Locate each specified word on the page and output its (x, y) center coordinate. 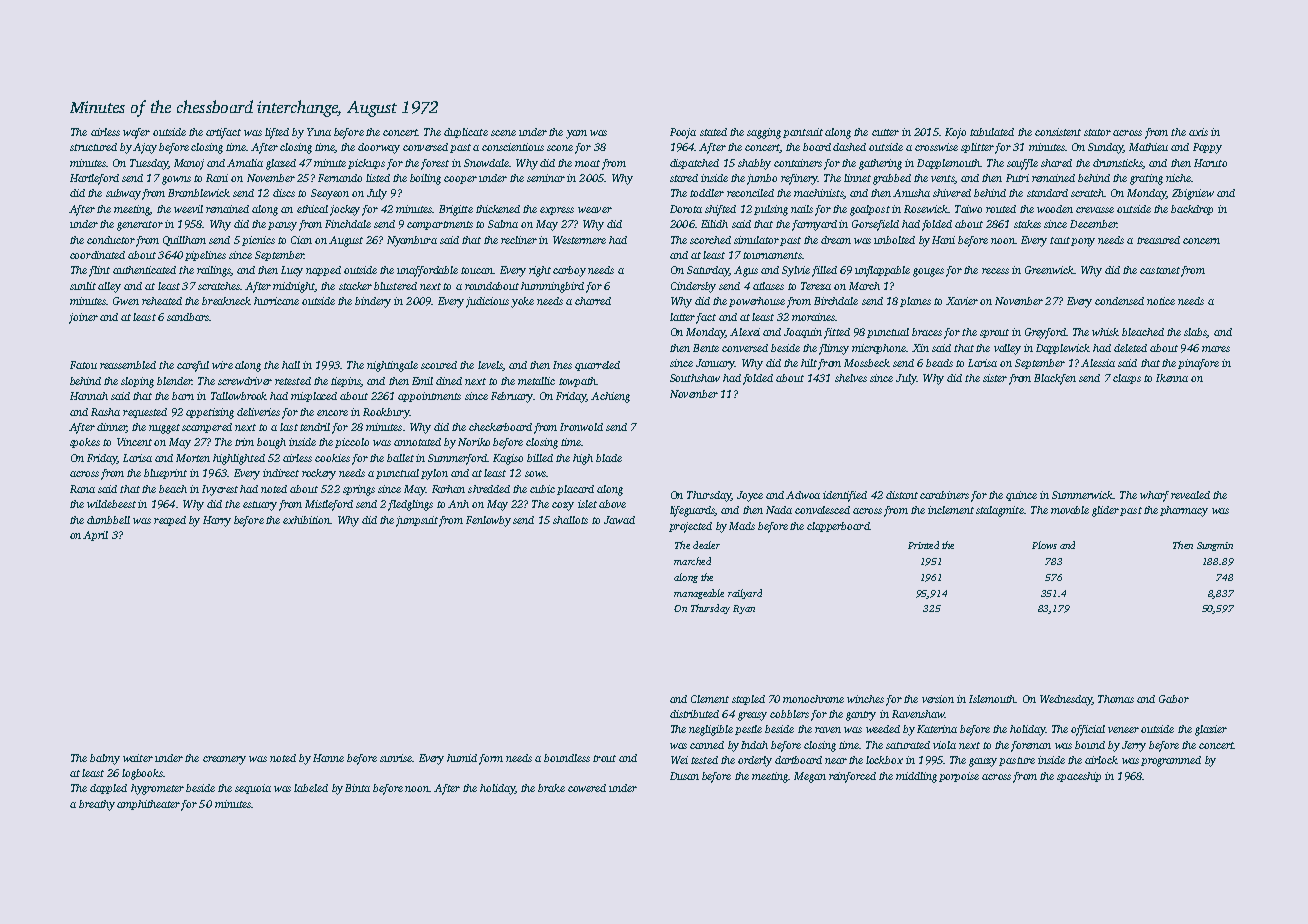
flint (99, 271)
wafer (136, 133)
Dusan (684, 776)
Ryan (744, 609)
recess (995, 271)
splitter (977, 148)
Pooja (683, 133)
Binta (357, 788)
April (95, 536)
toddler (707, 193)
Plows (1044, 545)
